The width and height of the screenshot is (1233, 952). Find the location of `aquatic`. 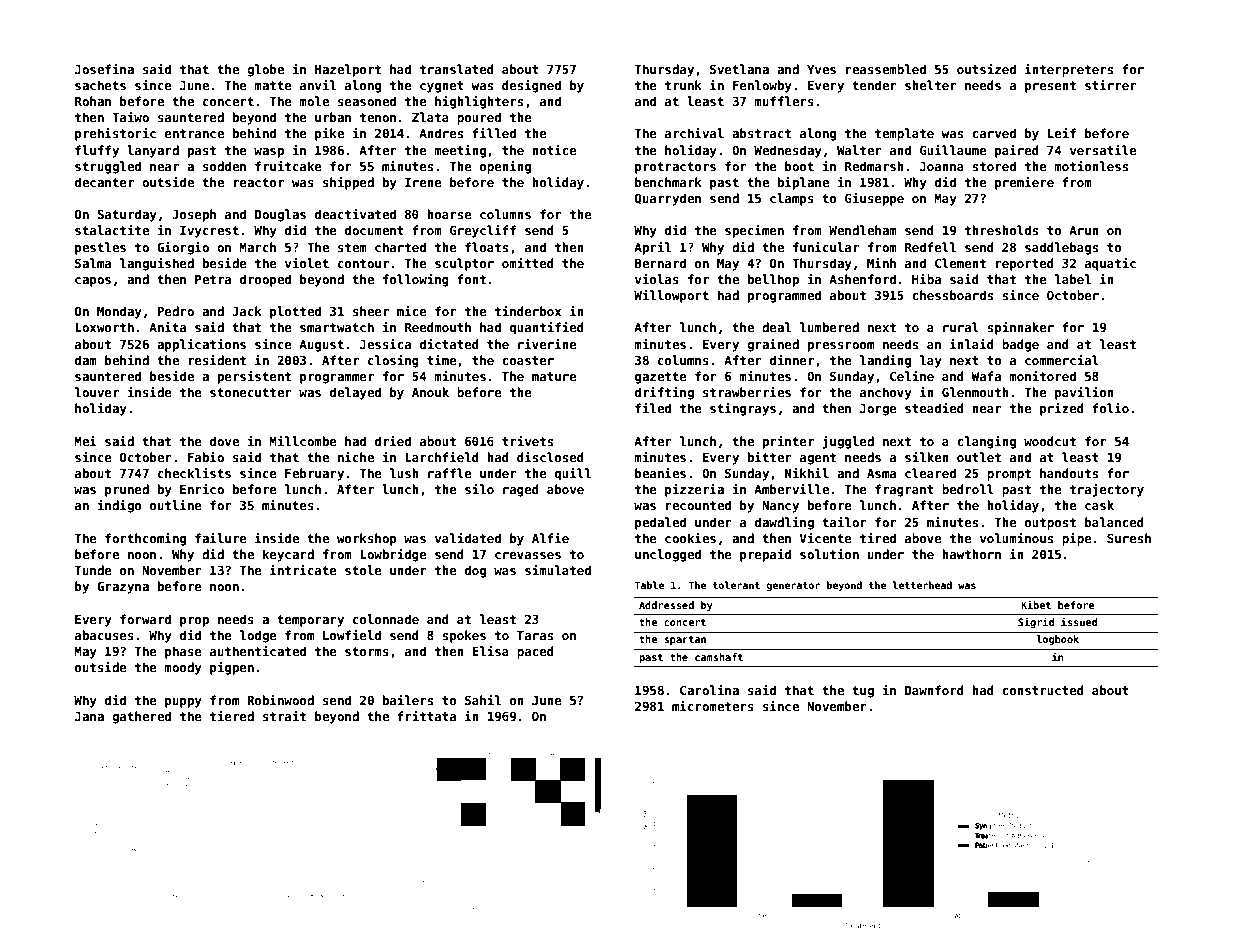

aquatic is located at coordinates (1110, 264).
